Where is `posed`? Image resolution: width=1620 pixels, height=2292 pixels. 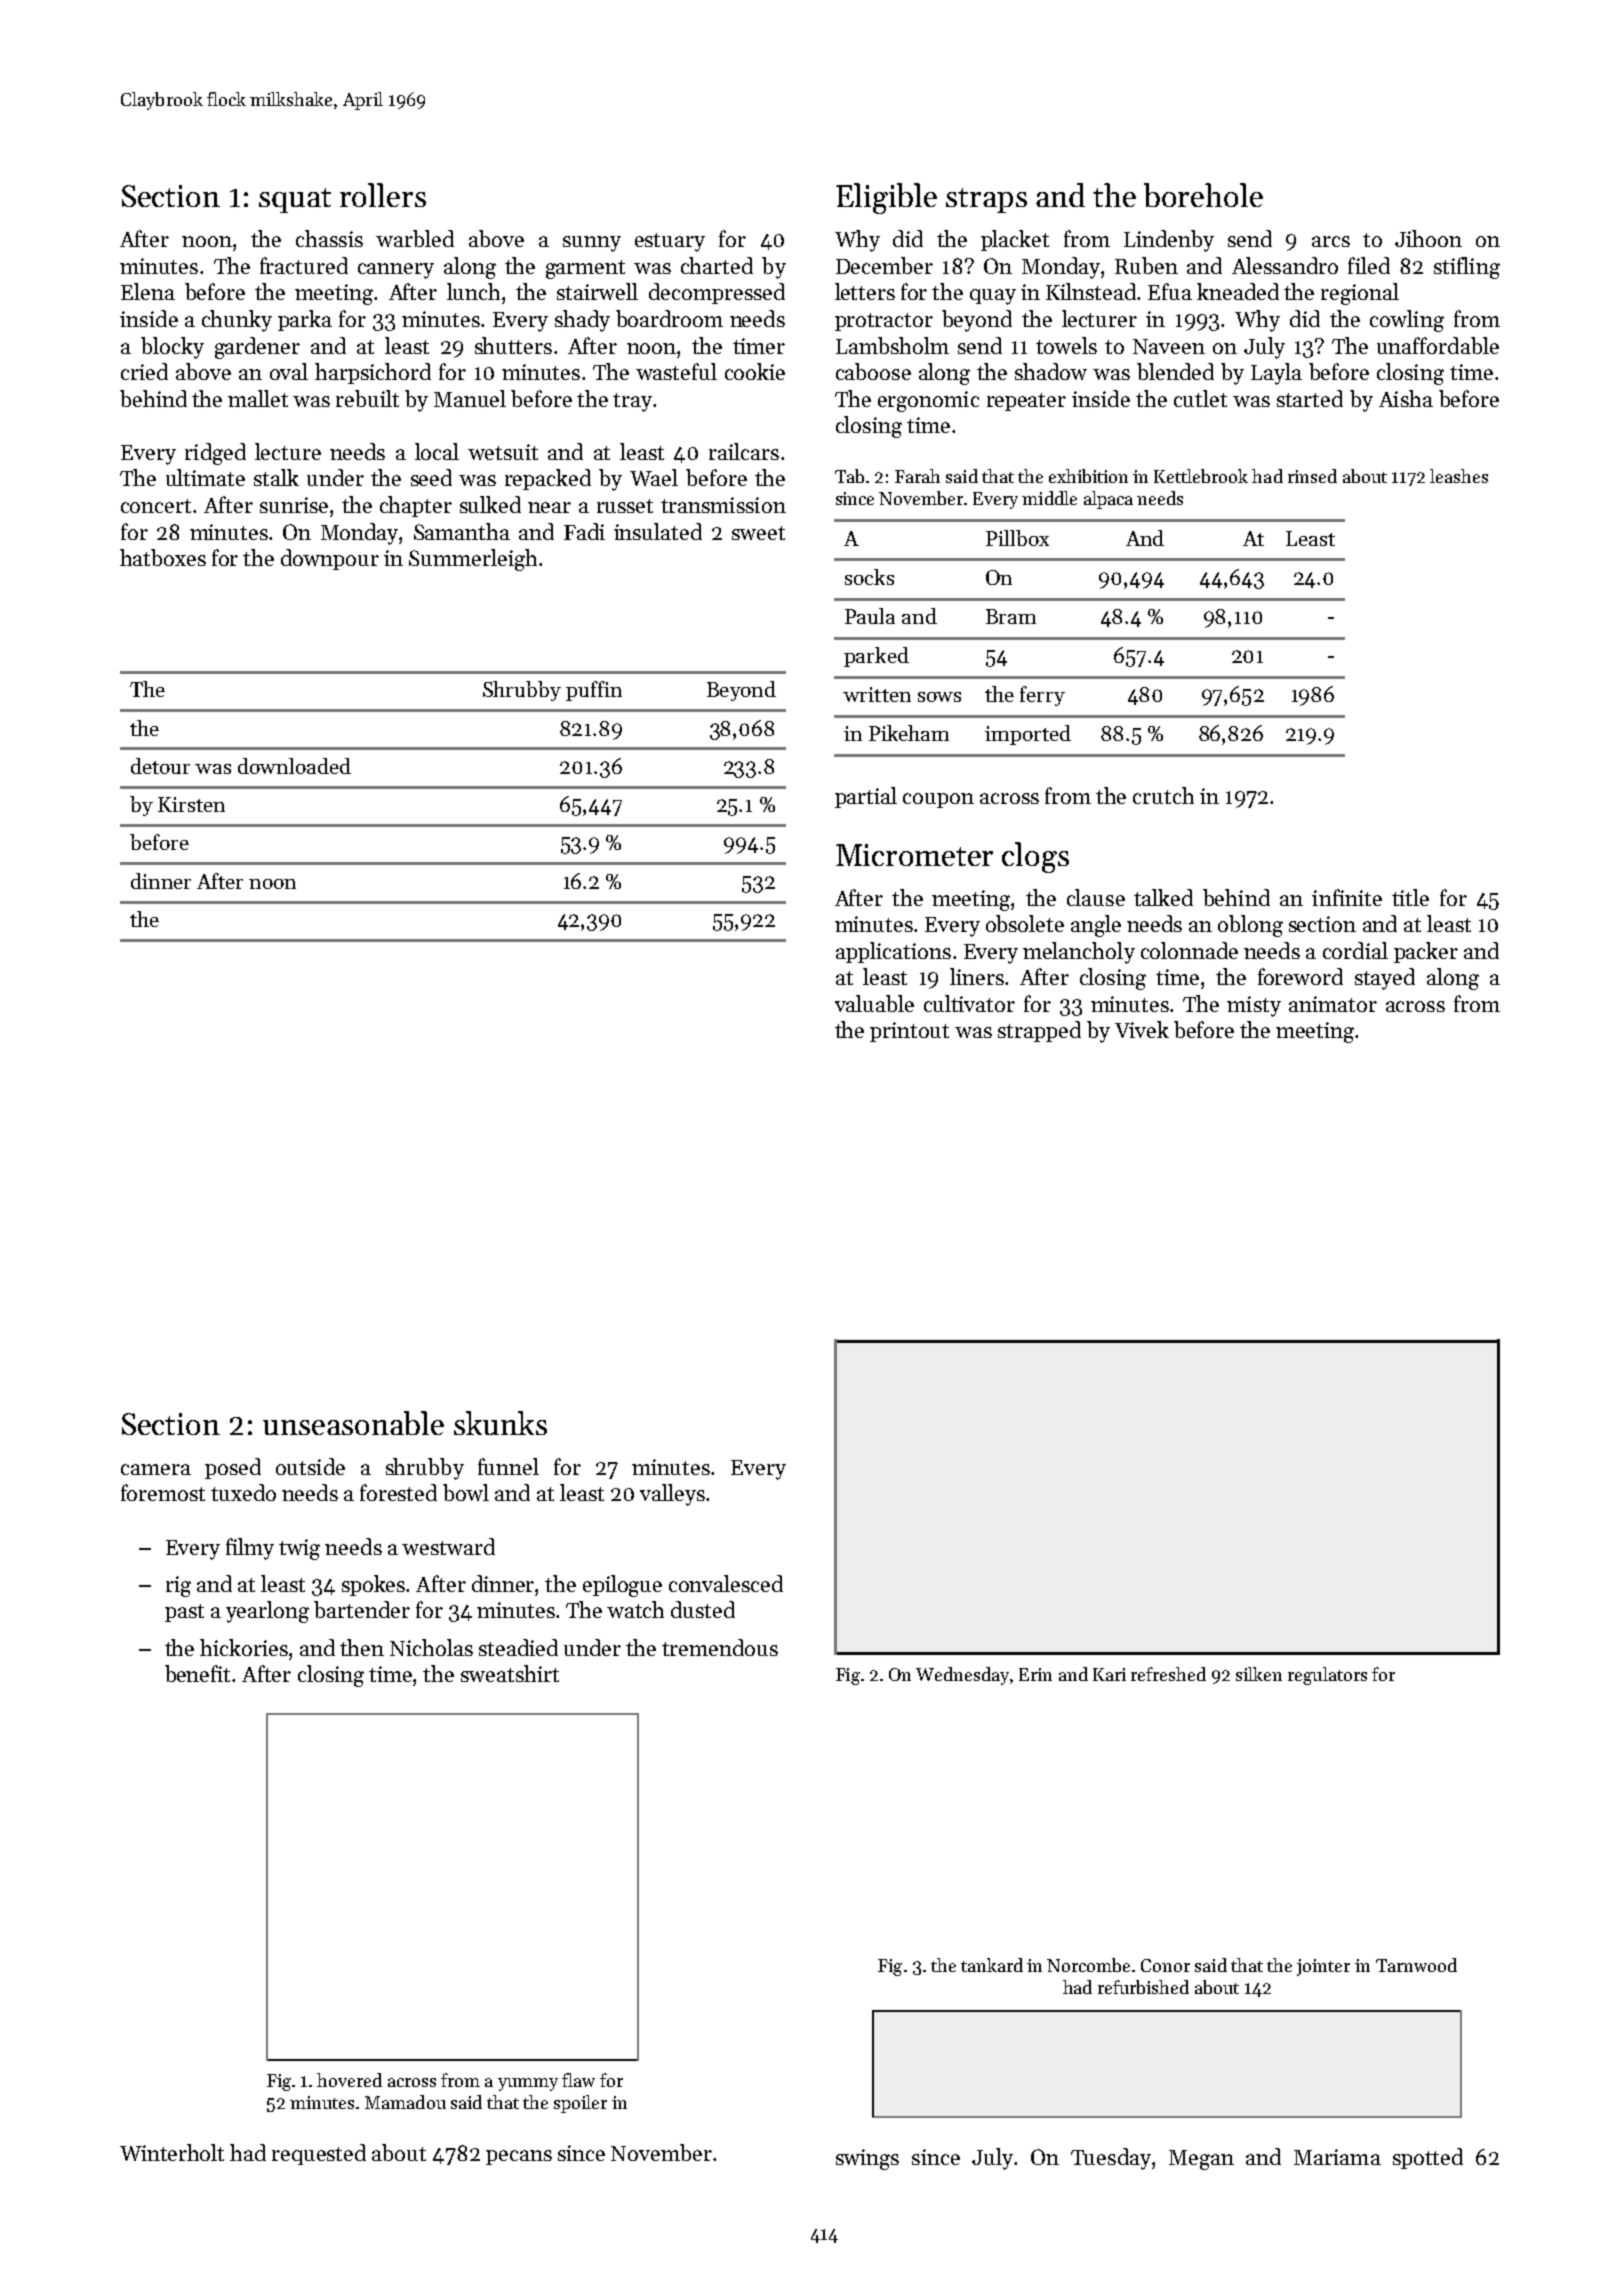
posed is located at coordinates (233, 1468).
